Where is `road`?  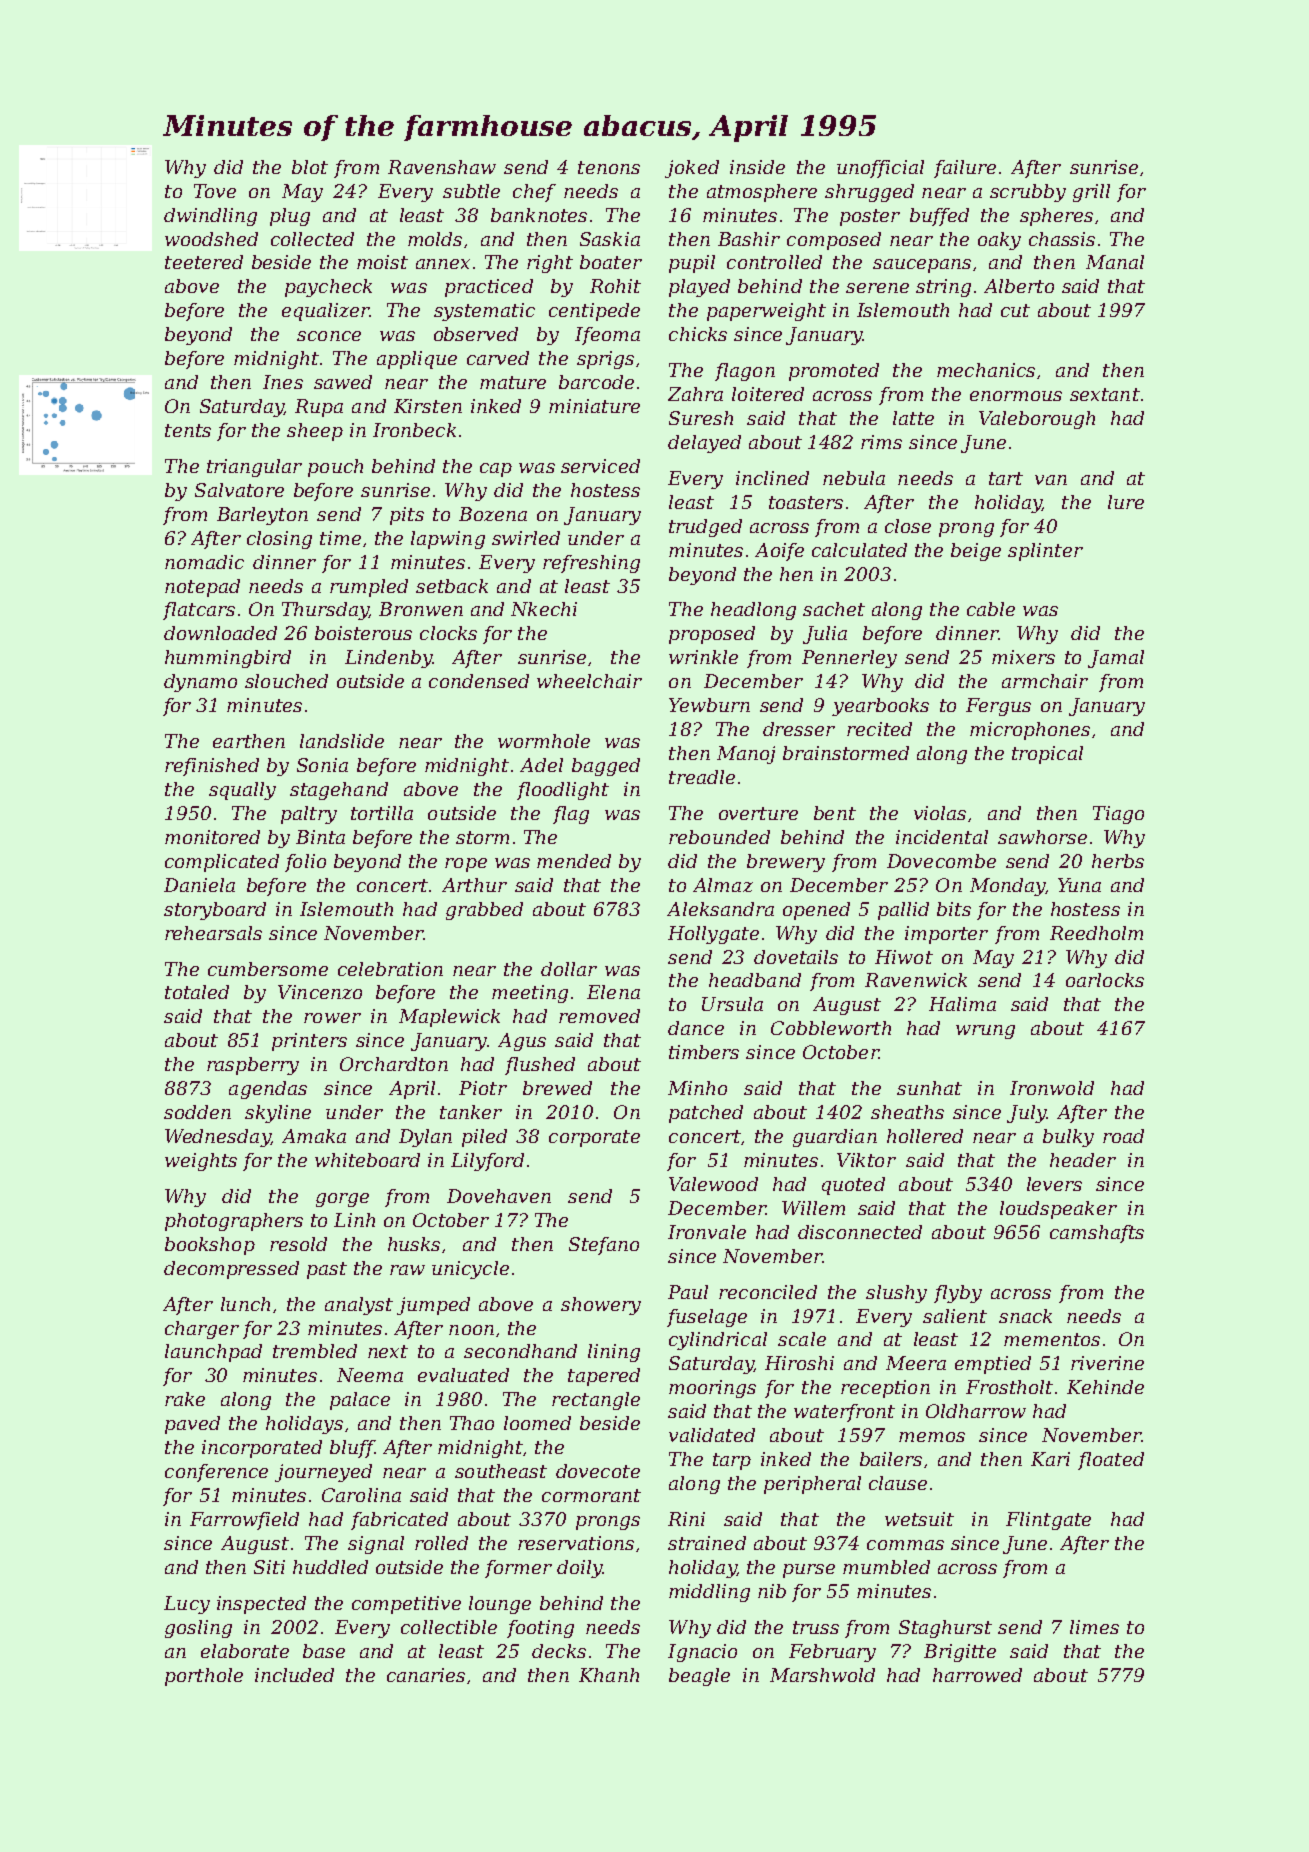
road is located at coordinates (1123, 1136).
